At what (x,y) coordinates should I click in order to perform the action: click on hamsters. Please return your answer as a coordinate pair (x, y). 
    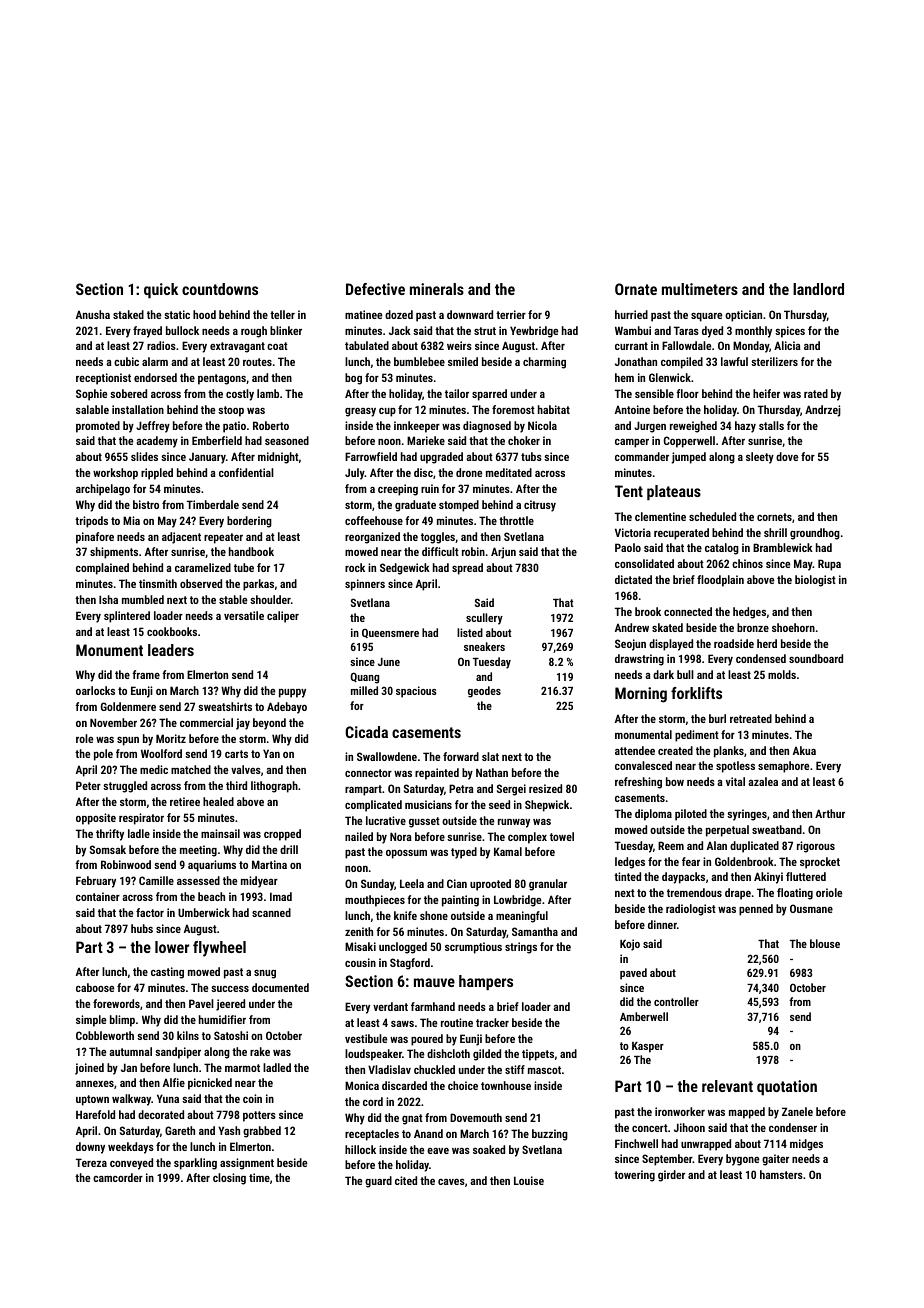
    Looking at the image, I should click on (781, 1174).
